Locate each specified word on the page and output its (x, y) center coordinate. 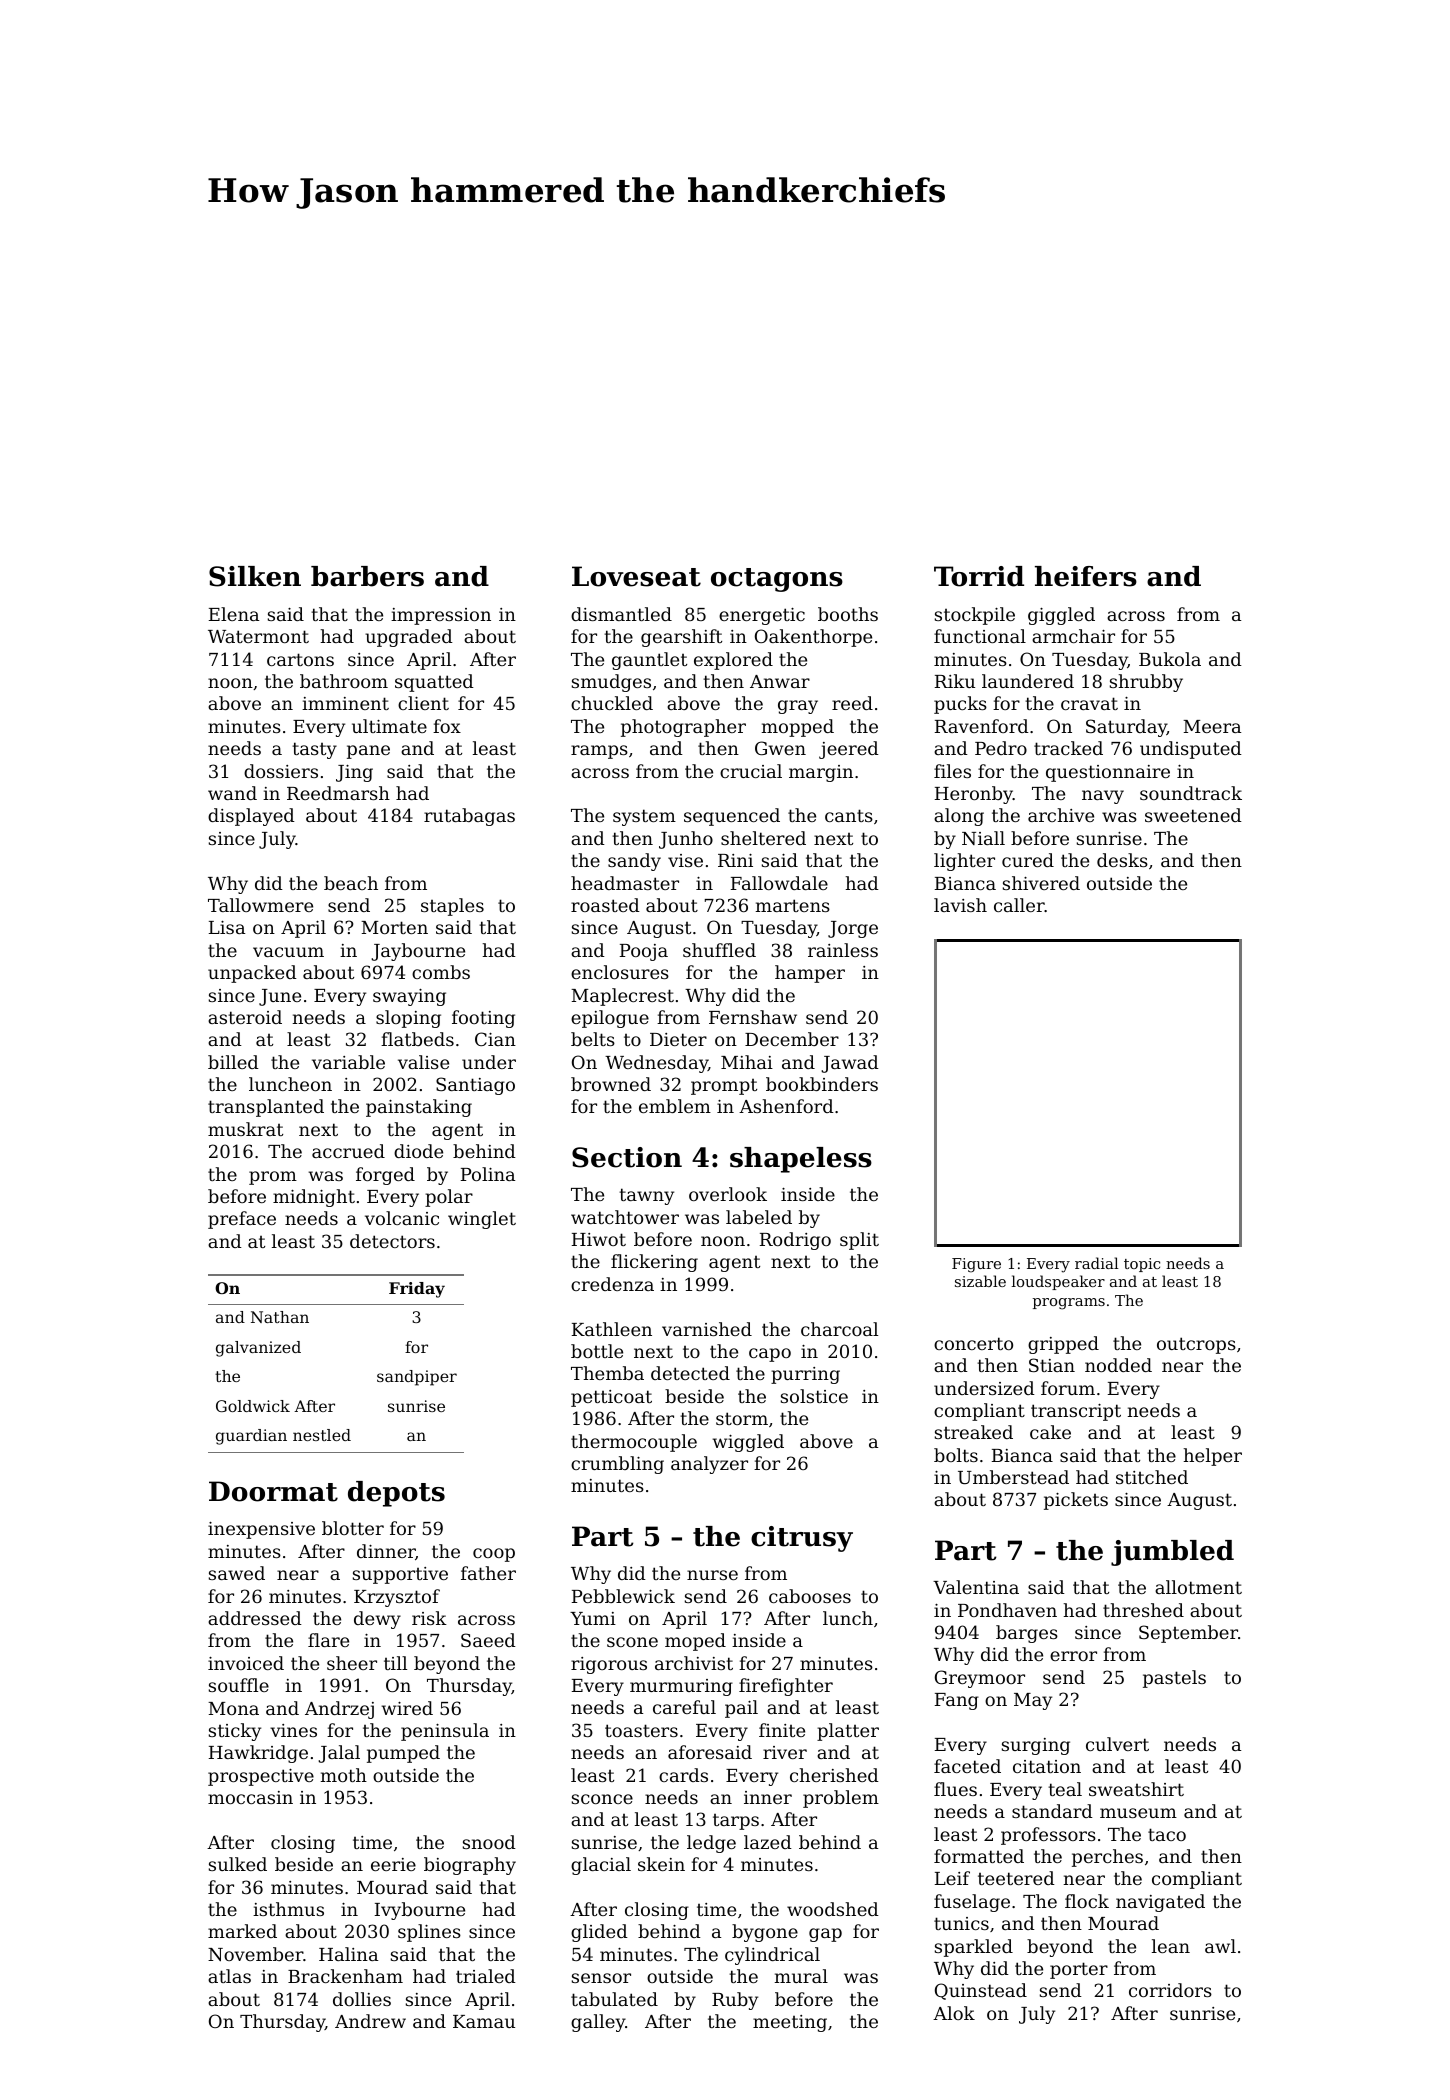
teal (1065, 1789)
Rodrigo (795, 1241)
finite (782, 1730)
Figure (976, 1265)
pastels (1174, 1679)
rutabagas (469, 817)
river (785, 1752)
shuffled (719, 950)
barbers (367, 576)
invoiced (246, 1663)
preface (242, 1220)
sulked (238, 1864)
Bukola (1170, 659)
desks (1122, 860)
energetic (762, 616)
